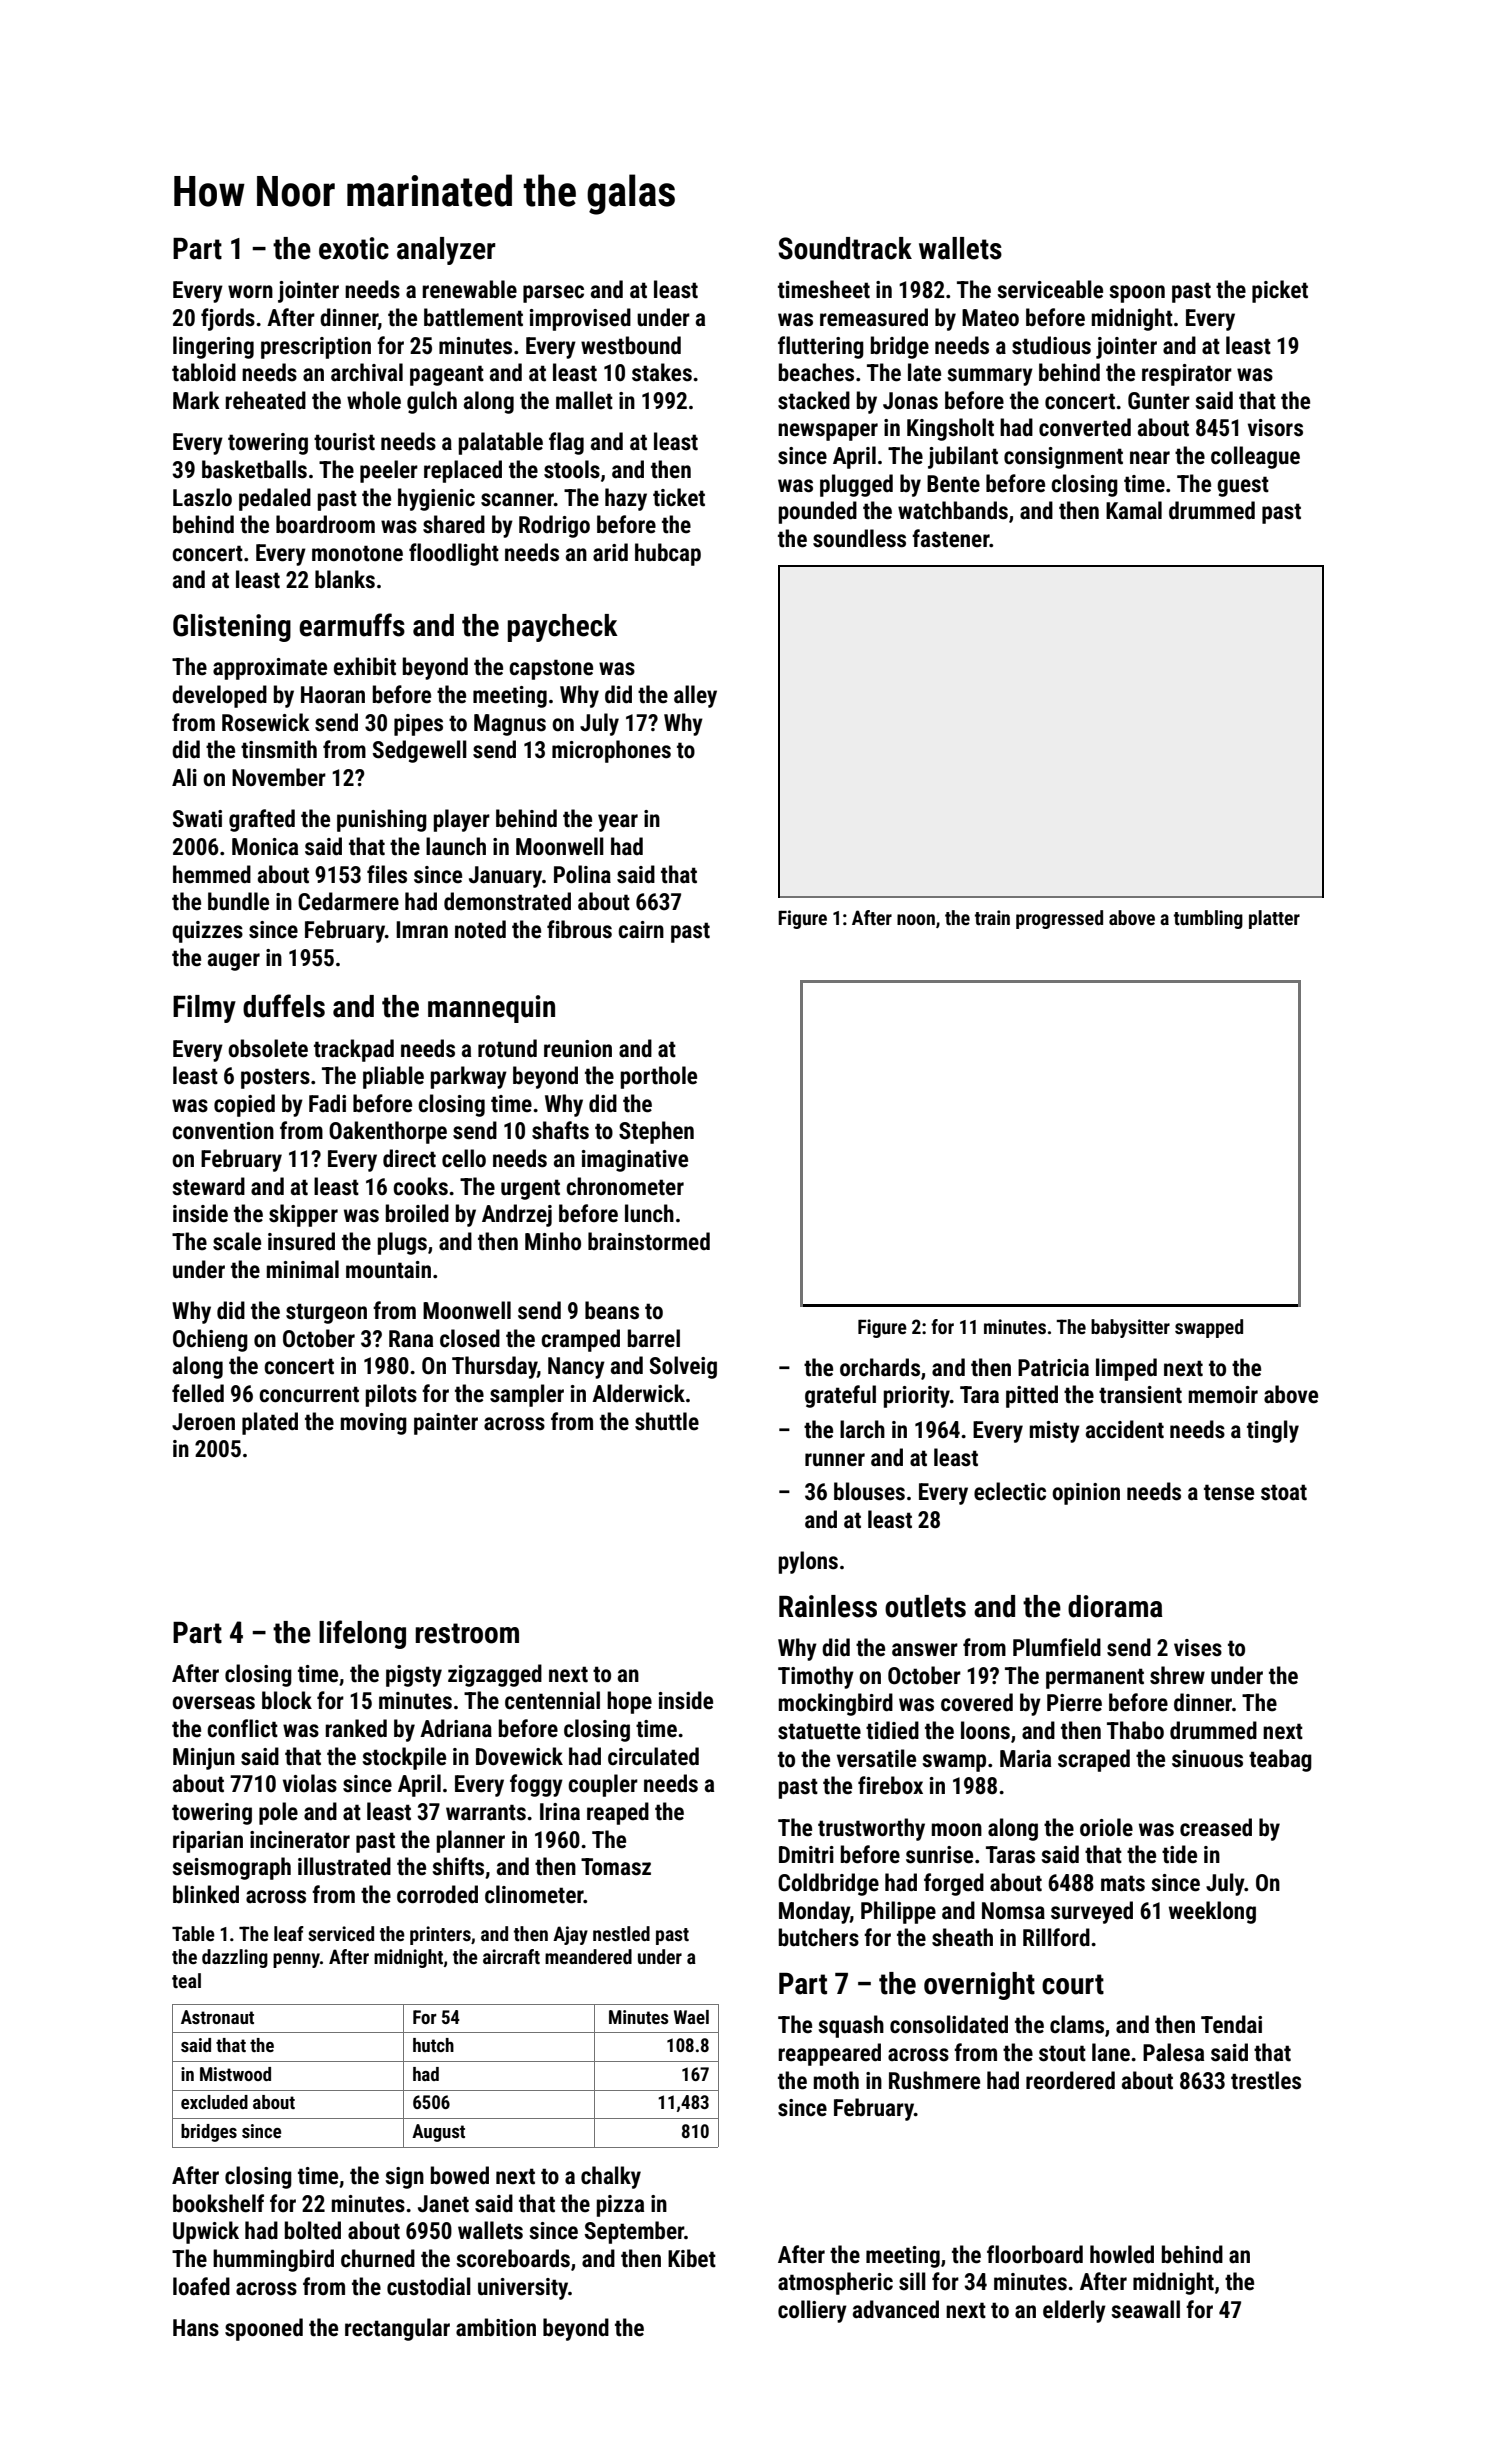 The width and height of the page is (1496, 2464). I want to click on rectangular, so click(397, 2329).
